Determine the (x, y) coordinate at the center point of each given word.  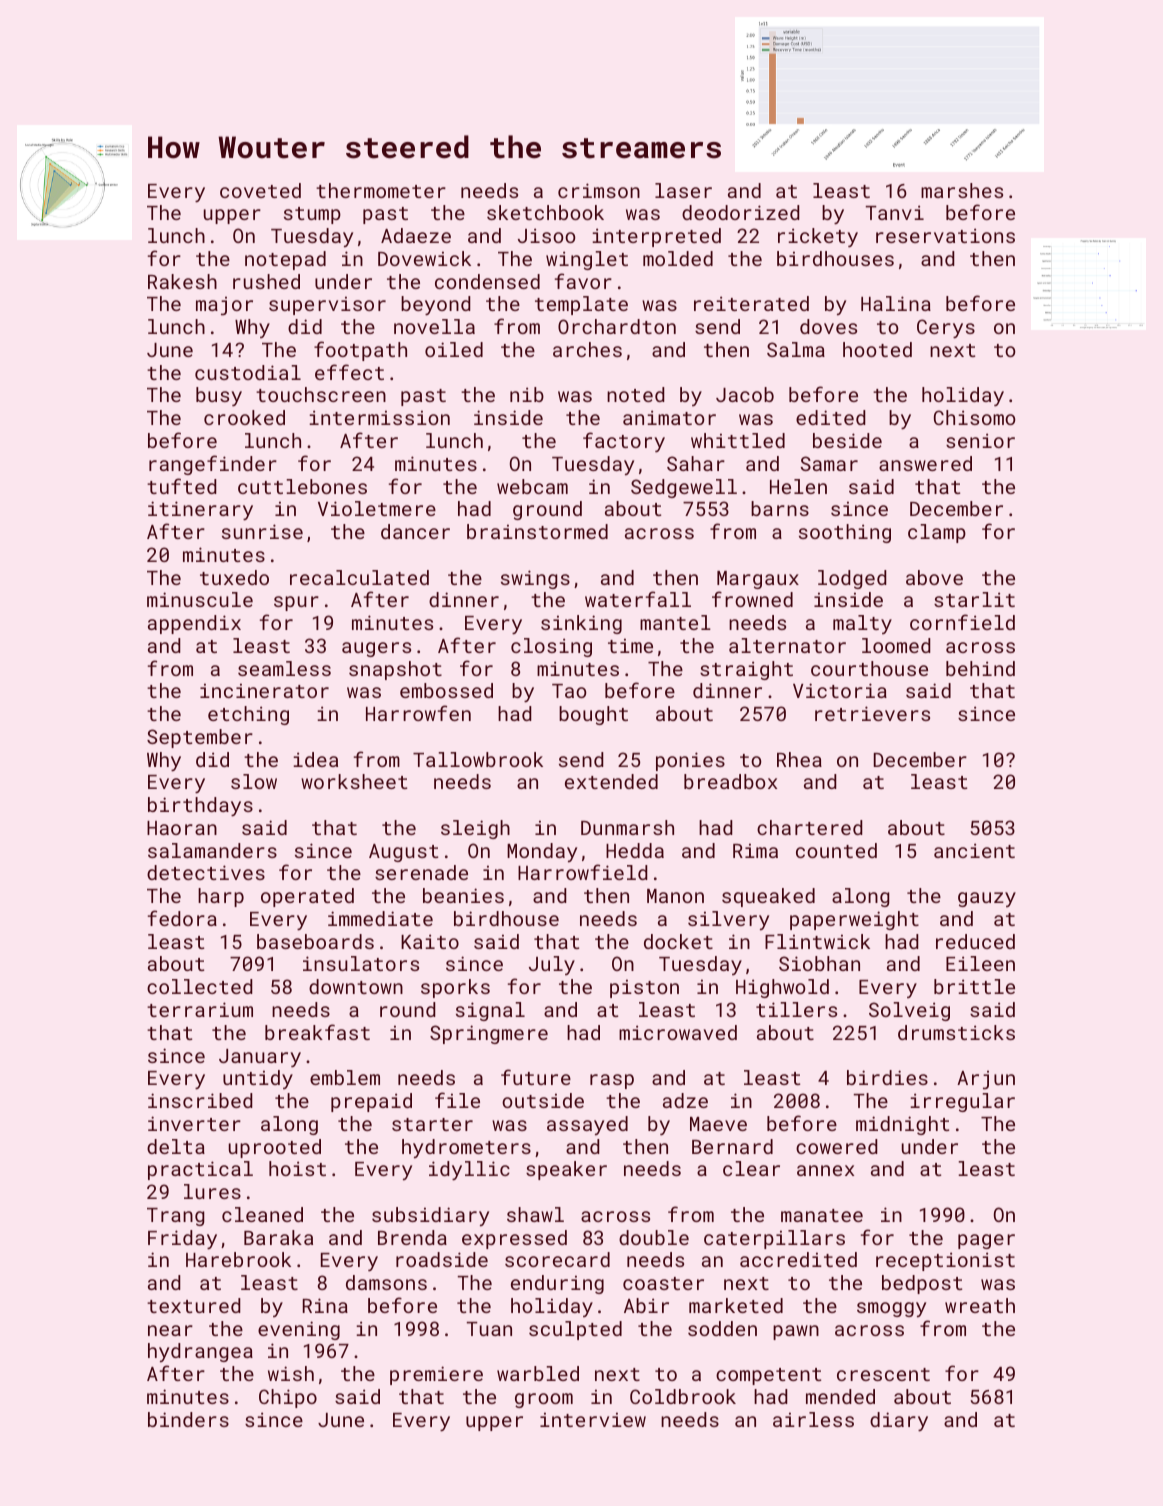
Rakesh (182, 281)
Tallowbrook (478, 759)
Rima (755, 850)
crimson (599, 190)
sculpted (575, 1330)
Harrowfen (418, 713)
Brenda (412, 1237)
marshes (962, 190)
